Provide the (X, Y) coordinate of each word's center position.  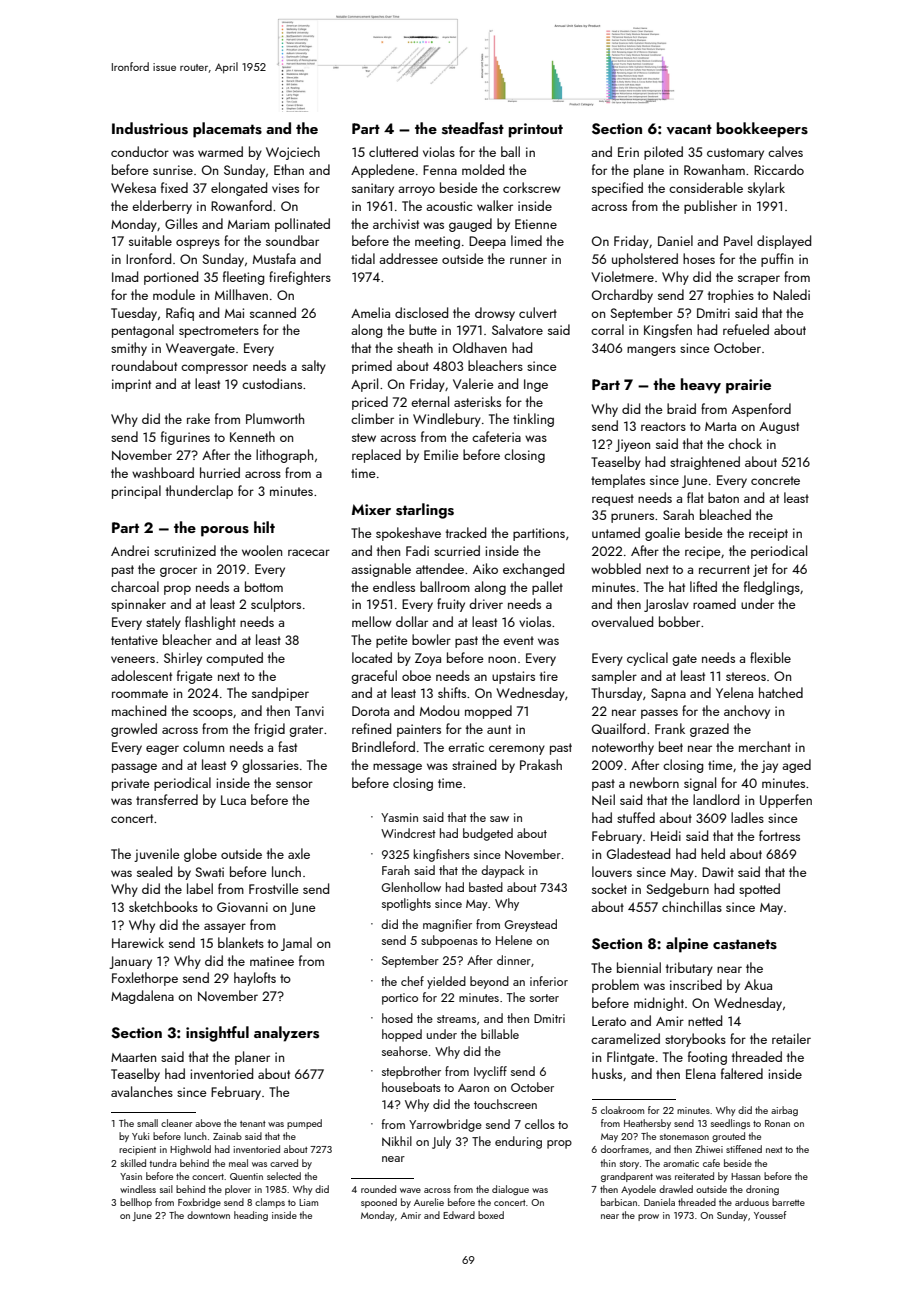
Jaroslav (666, 605)
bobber (679, 621)
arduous (752, 1202)
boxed (491, 1215)
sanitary (373, 189)
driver (486, 603)
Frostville (274, 888)
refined (371, 728)
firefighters (300, 278)
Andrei (130, 550)
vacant (689, 129)
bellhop (136, 1203)
